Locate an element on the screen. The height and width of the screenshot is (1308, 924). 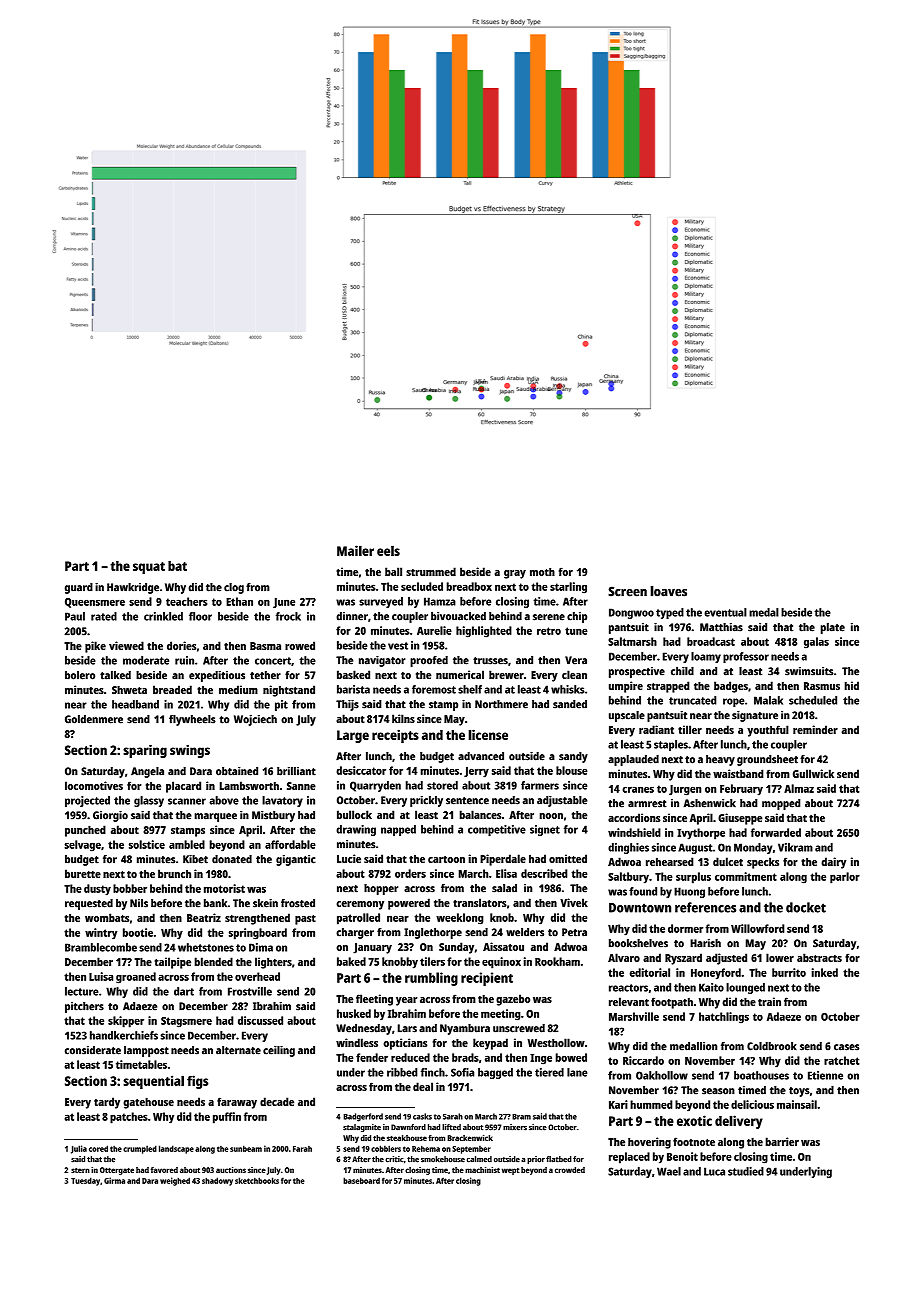
machinist is located at coordinates (482, 1170).
